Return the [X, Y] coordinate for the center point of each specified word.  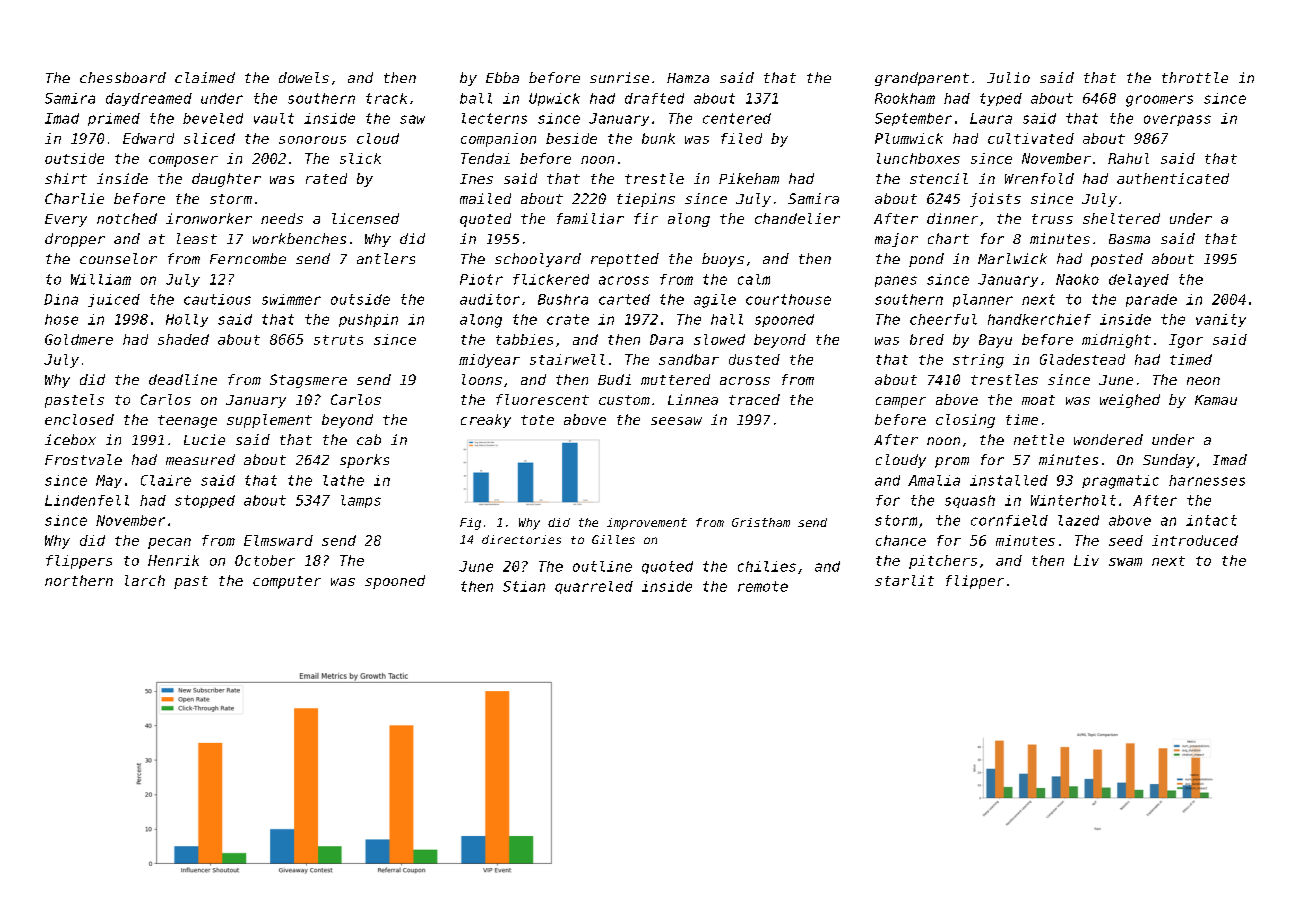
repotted [625, 260]
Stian [524, 586]
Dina [61, 299]
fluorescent [542, 399]
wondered [1108, 439]
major [896, 240]
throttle [1195, 77]
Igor [1186, 341]
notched [127, 218]
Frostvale [83, 459]
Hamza [688, 78]
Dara [666, 339]
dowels [304, 77]
